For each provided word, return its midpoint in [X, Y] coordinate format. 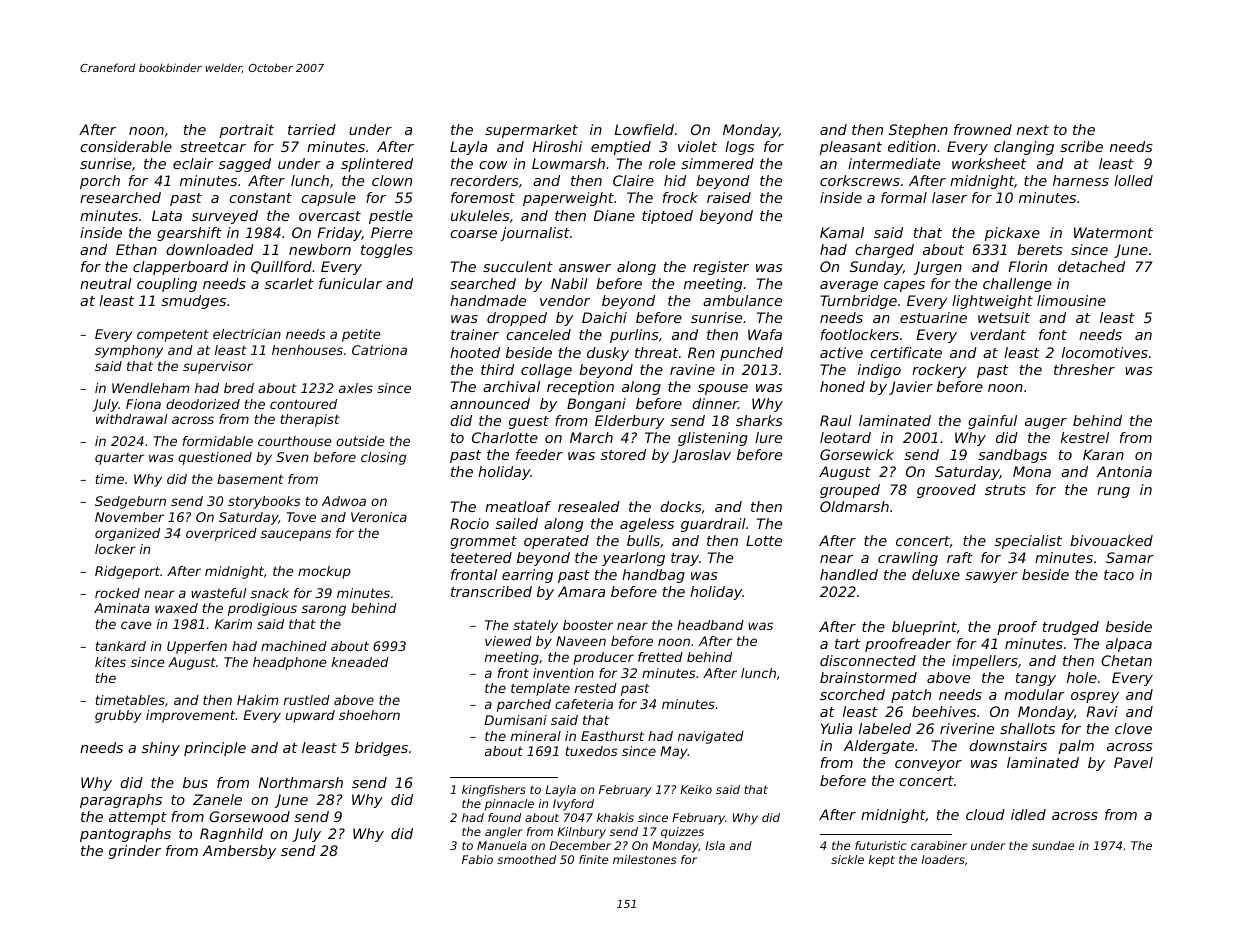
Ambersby [239, 852]
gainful [992, 422]
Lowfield [644, 129]
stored [623, 454]
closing [383, 458]
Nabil [569, 283]
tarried [312, 129]
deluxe [936, 574]
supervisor [218, 367]
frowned [983, 129]
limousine [1071, 300]
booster [588, 625]
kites [110, 662]
